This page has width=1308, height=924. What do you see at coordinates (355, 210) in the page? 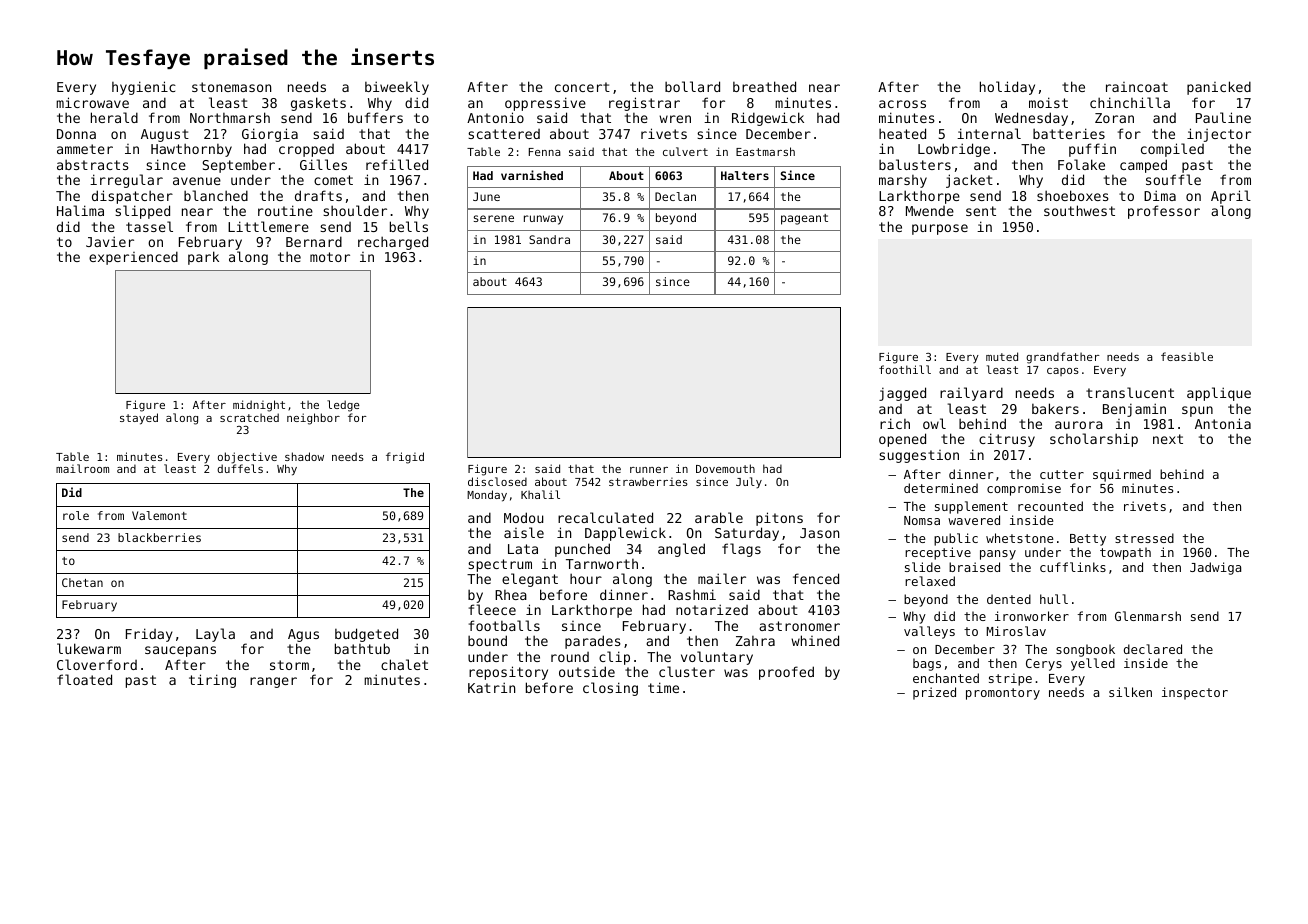
I see `shoulder` at bounding box center [355, 210].
